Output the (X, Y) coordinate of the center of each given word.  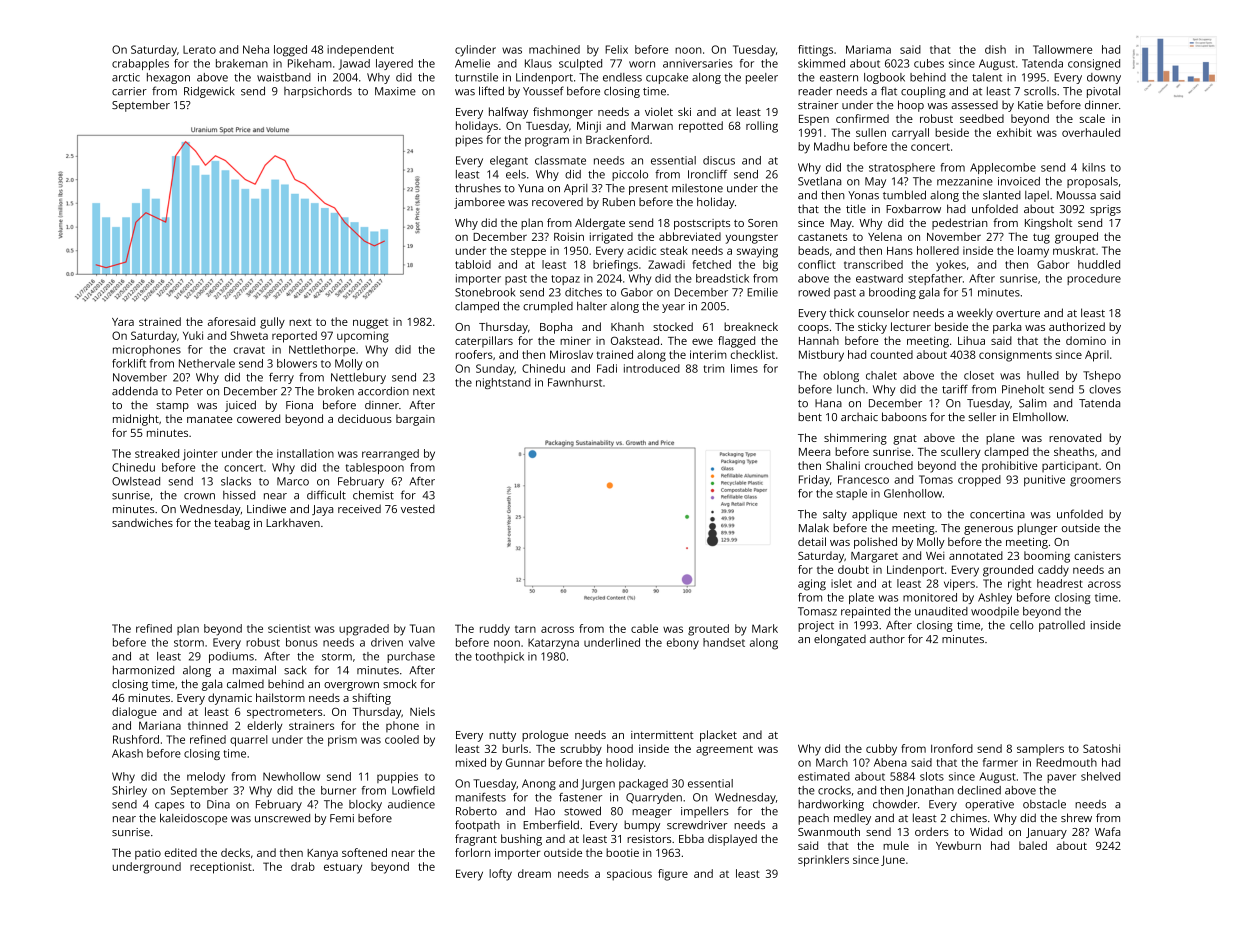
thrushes (478, 188)
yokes (951, 266)
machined (554, 49)
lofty (500, 875)
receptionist (221, 868)
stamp (172, 407)
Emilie (762, 292)
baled (1033, 845)
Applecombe (1003, 168)
